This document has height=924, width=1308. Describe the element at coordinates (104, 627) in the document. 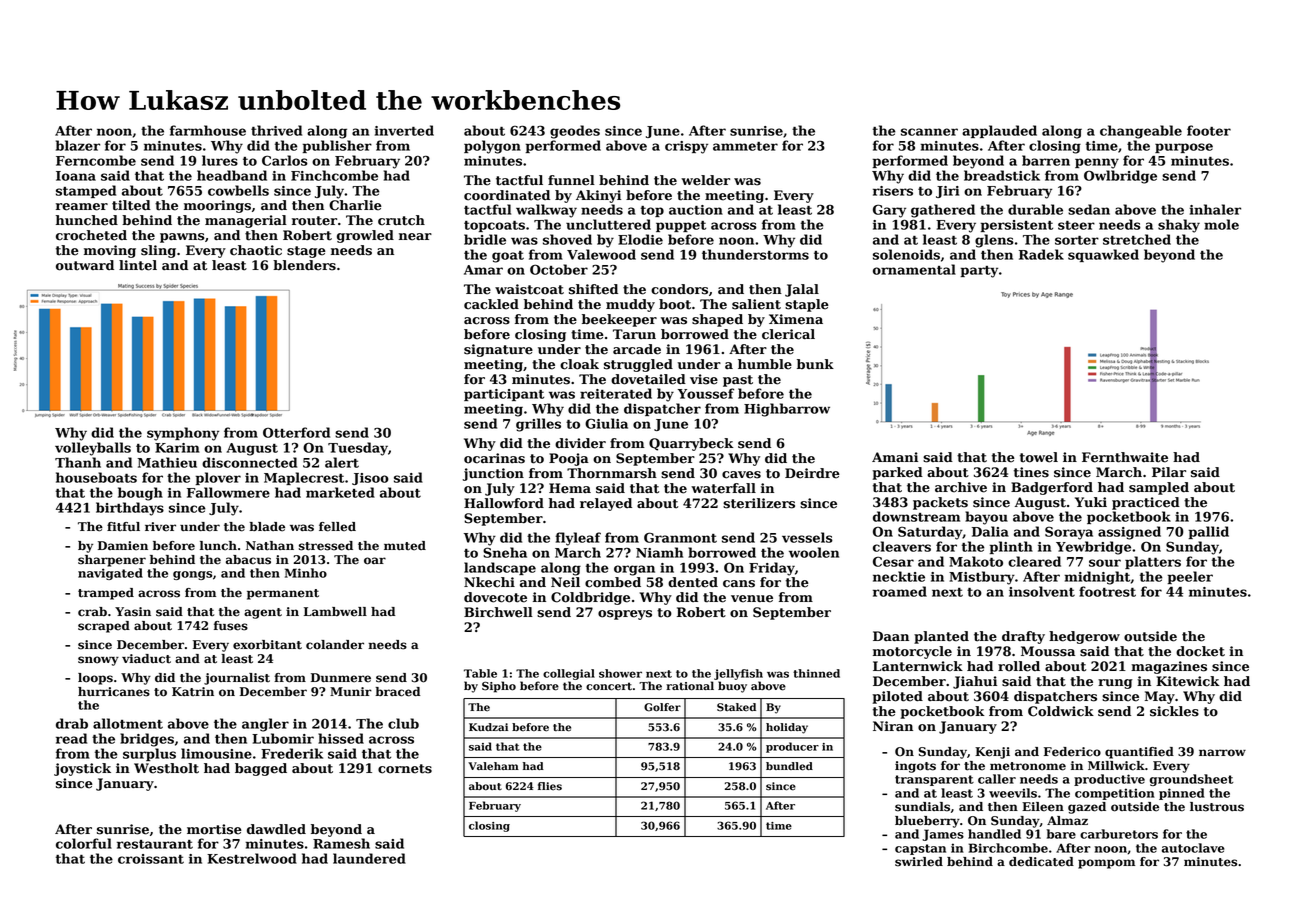

I see `scraped` at that location.
